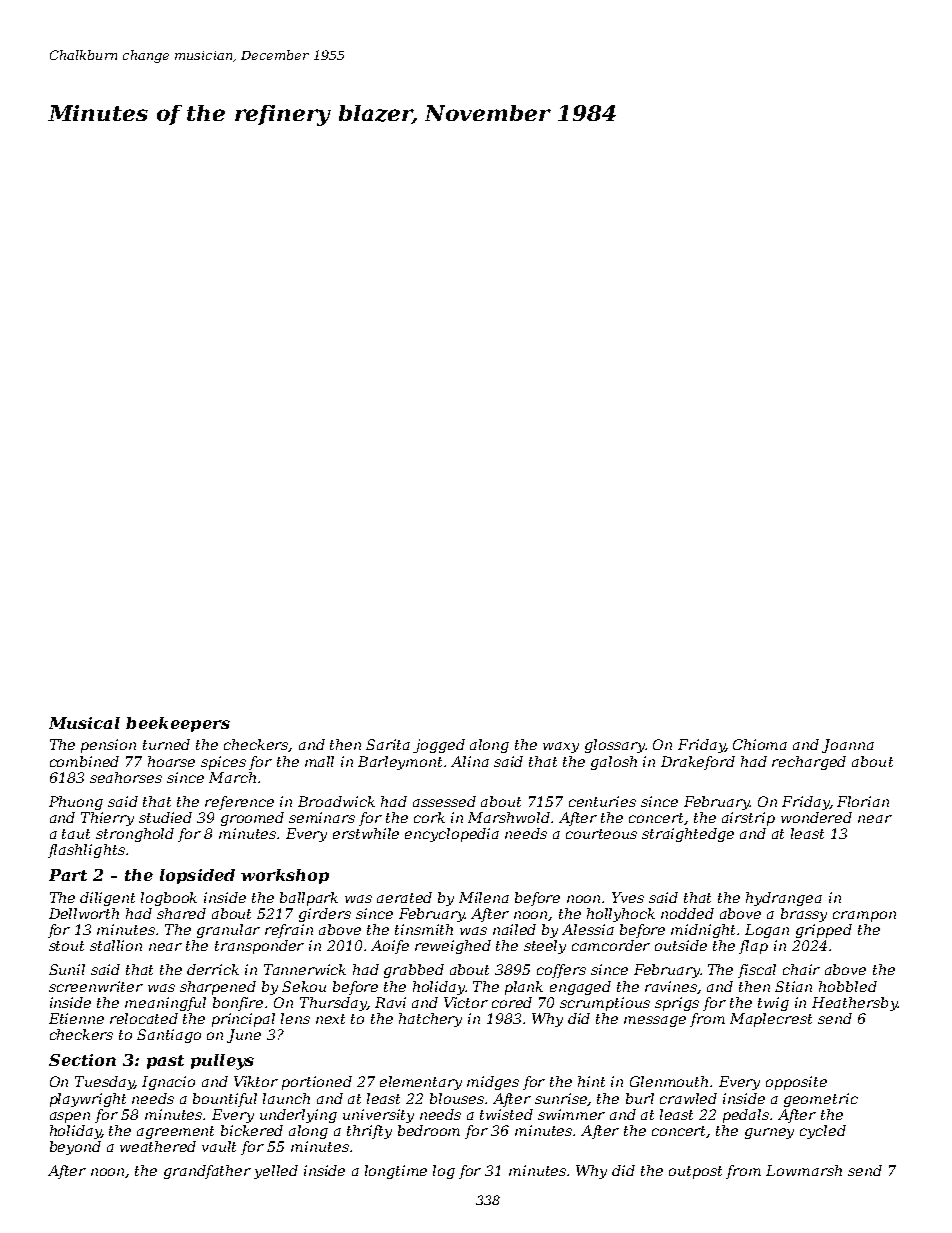  What do you see at coordinates (84, 913) in the screenshot?
I see `Dellworth` at bounding box center [84, 913].
